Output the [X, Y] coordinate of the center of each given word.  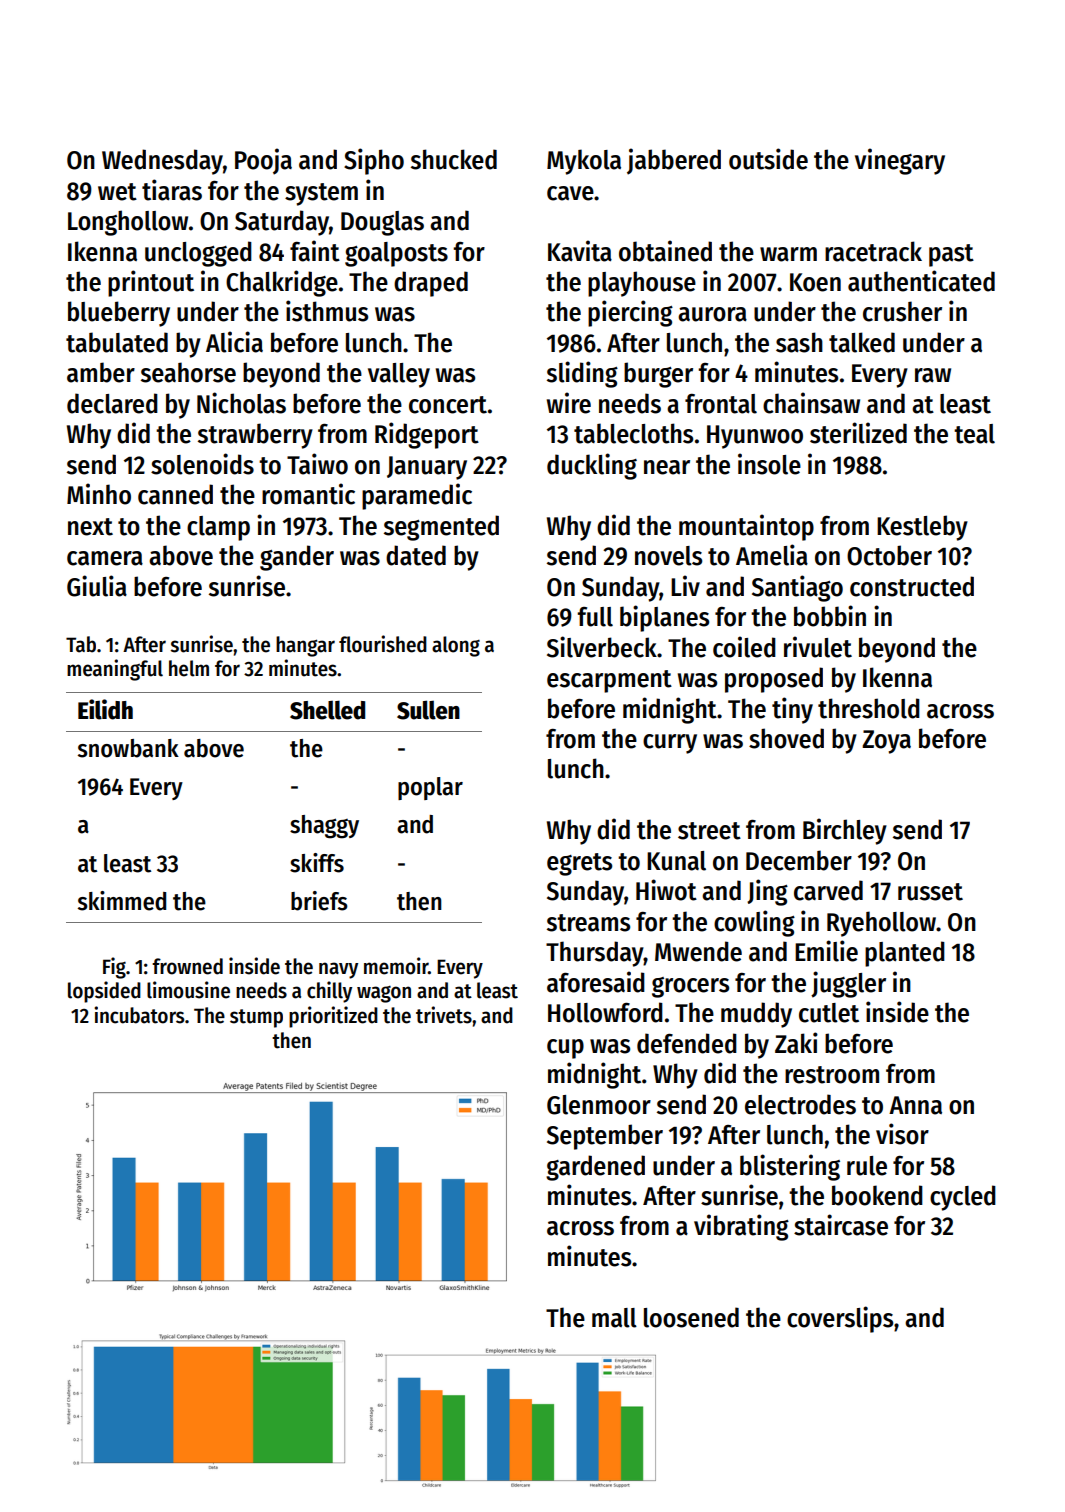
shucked [454, 159]
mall [614, 1318]
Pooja [263, 161]
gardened [595, 1168]
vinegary [900, 161]
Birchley [845, 831]
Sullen [428, 710]
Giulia [97, 586]
